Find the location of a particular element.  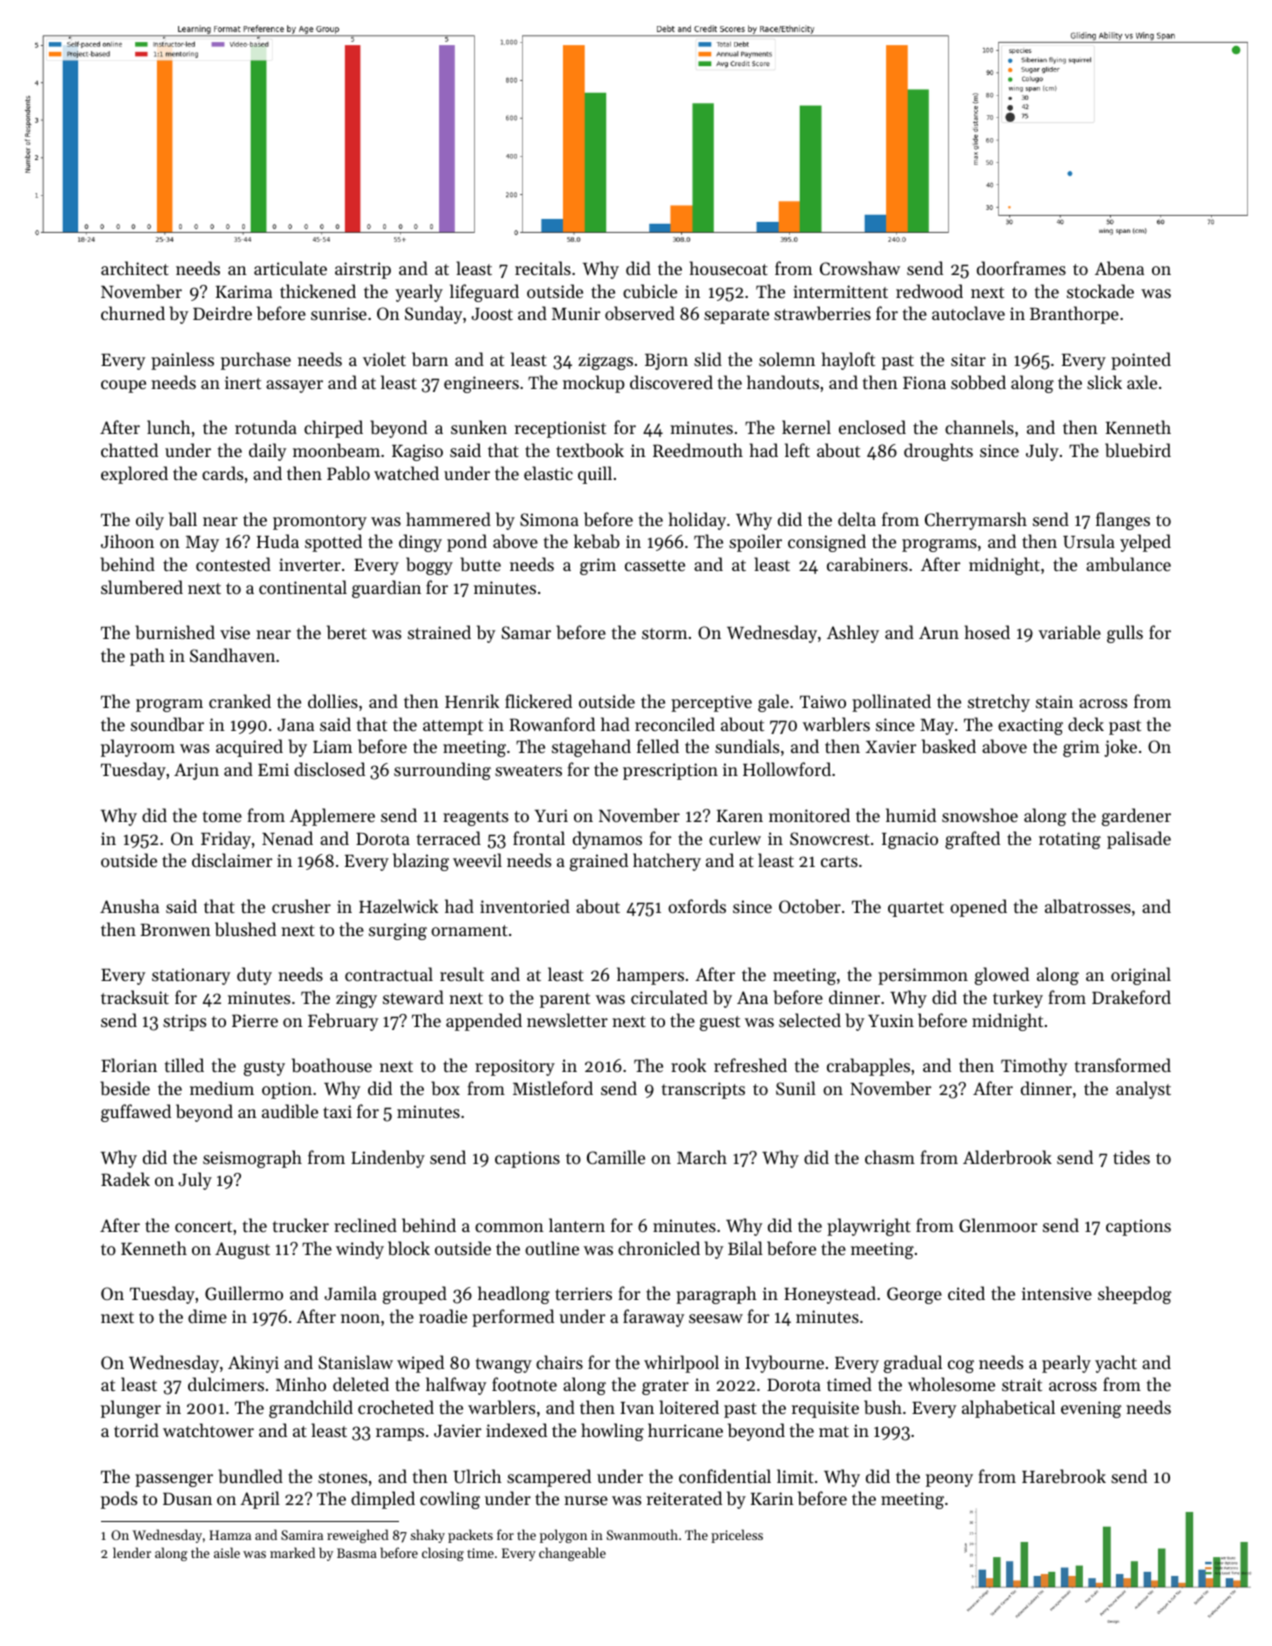

weevil is located at coordinates (477, 860).
